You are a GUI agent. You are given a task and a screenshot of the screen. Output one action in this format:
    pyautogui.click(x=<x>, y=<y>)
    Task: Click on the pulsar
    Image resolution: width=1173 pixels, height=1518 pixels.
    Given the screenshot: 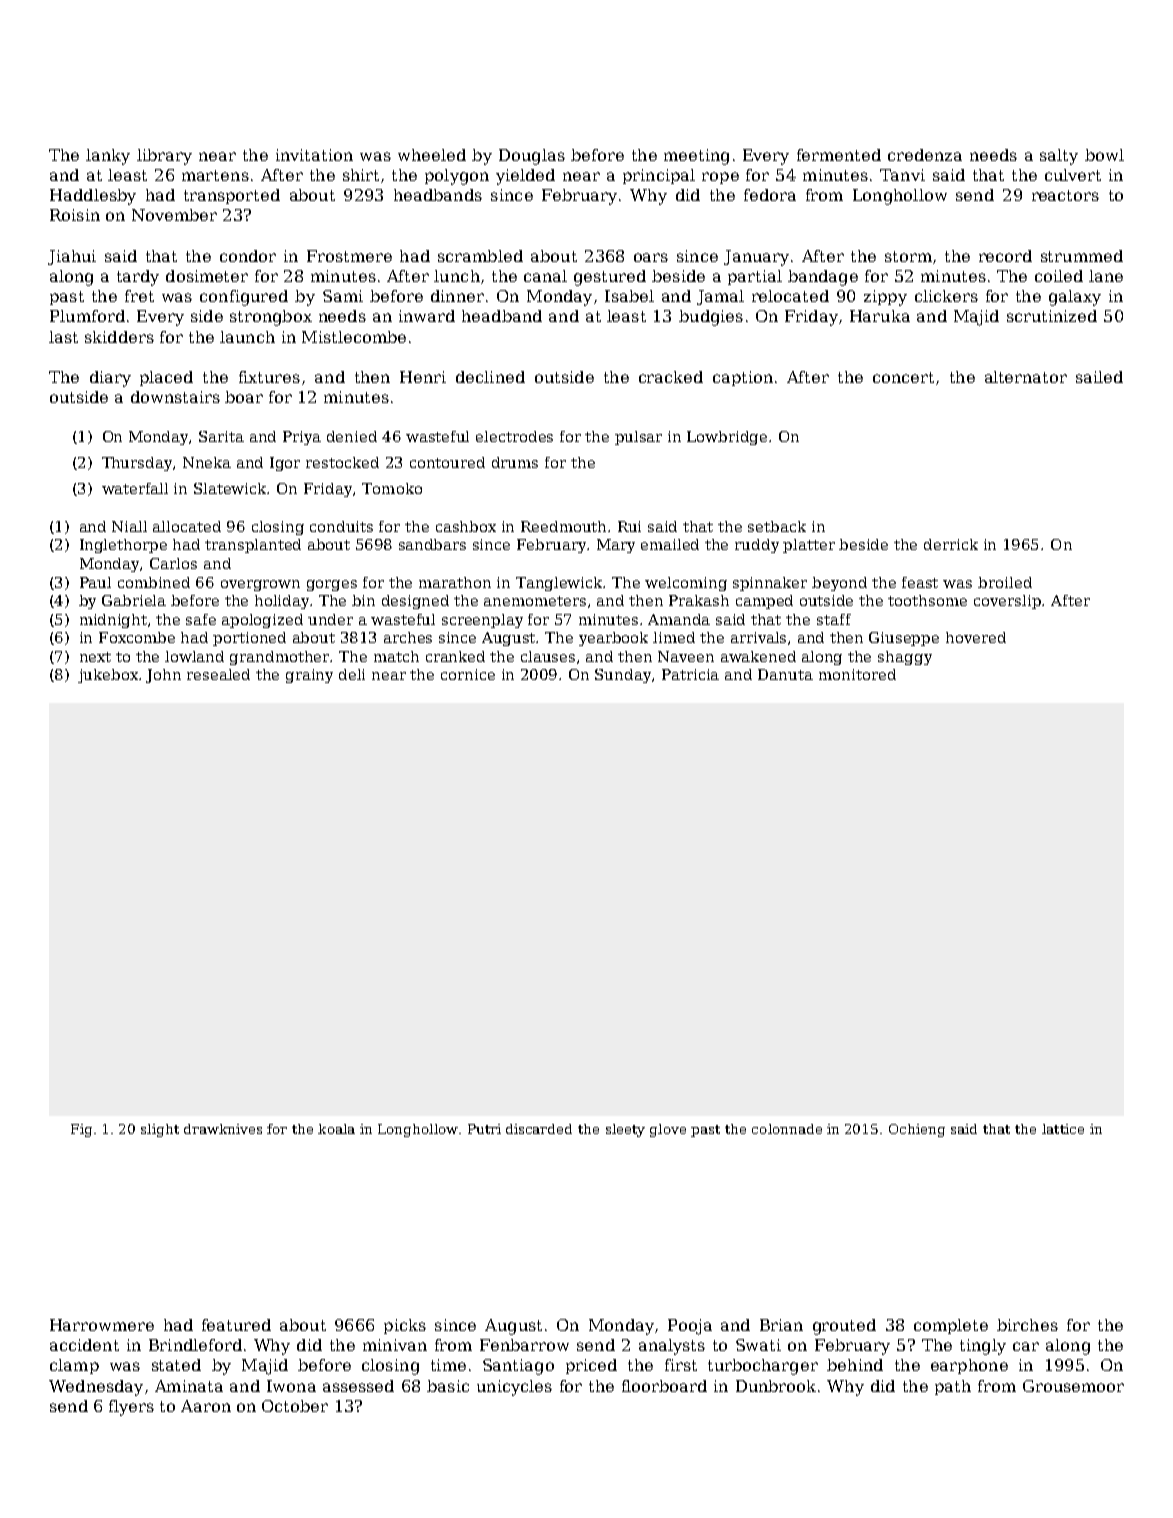 What is the action you would take?
    pyautogui.click(x=638, y=438)
